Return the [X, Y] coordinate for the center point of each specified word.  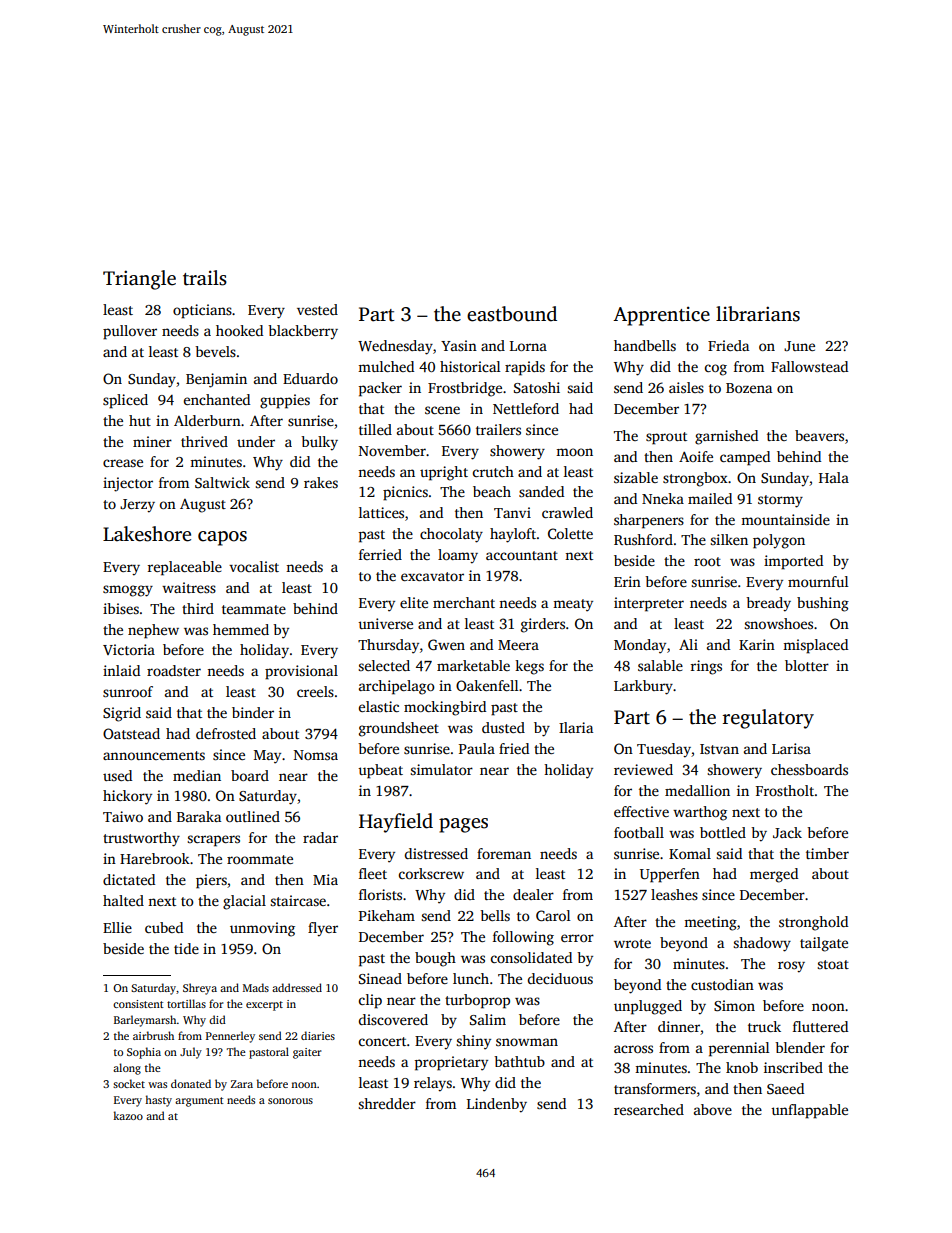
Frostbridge [465, 389]
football [639, 832]
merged [774, 875]
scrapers [213, 841]
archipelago [397, 687]
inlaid [121, 670]
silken [729, 539]
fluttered [820, 1026]
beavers [819, 435]
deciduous [560, 978]
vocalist [254, 566]
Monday [640, 646]
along [127, 1069]
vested [317, 309]
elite [414, 602]
